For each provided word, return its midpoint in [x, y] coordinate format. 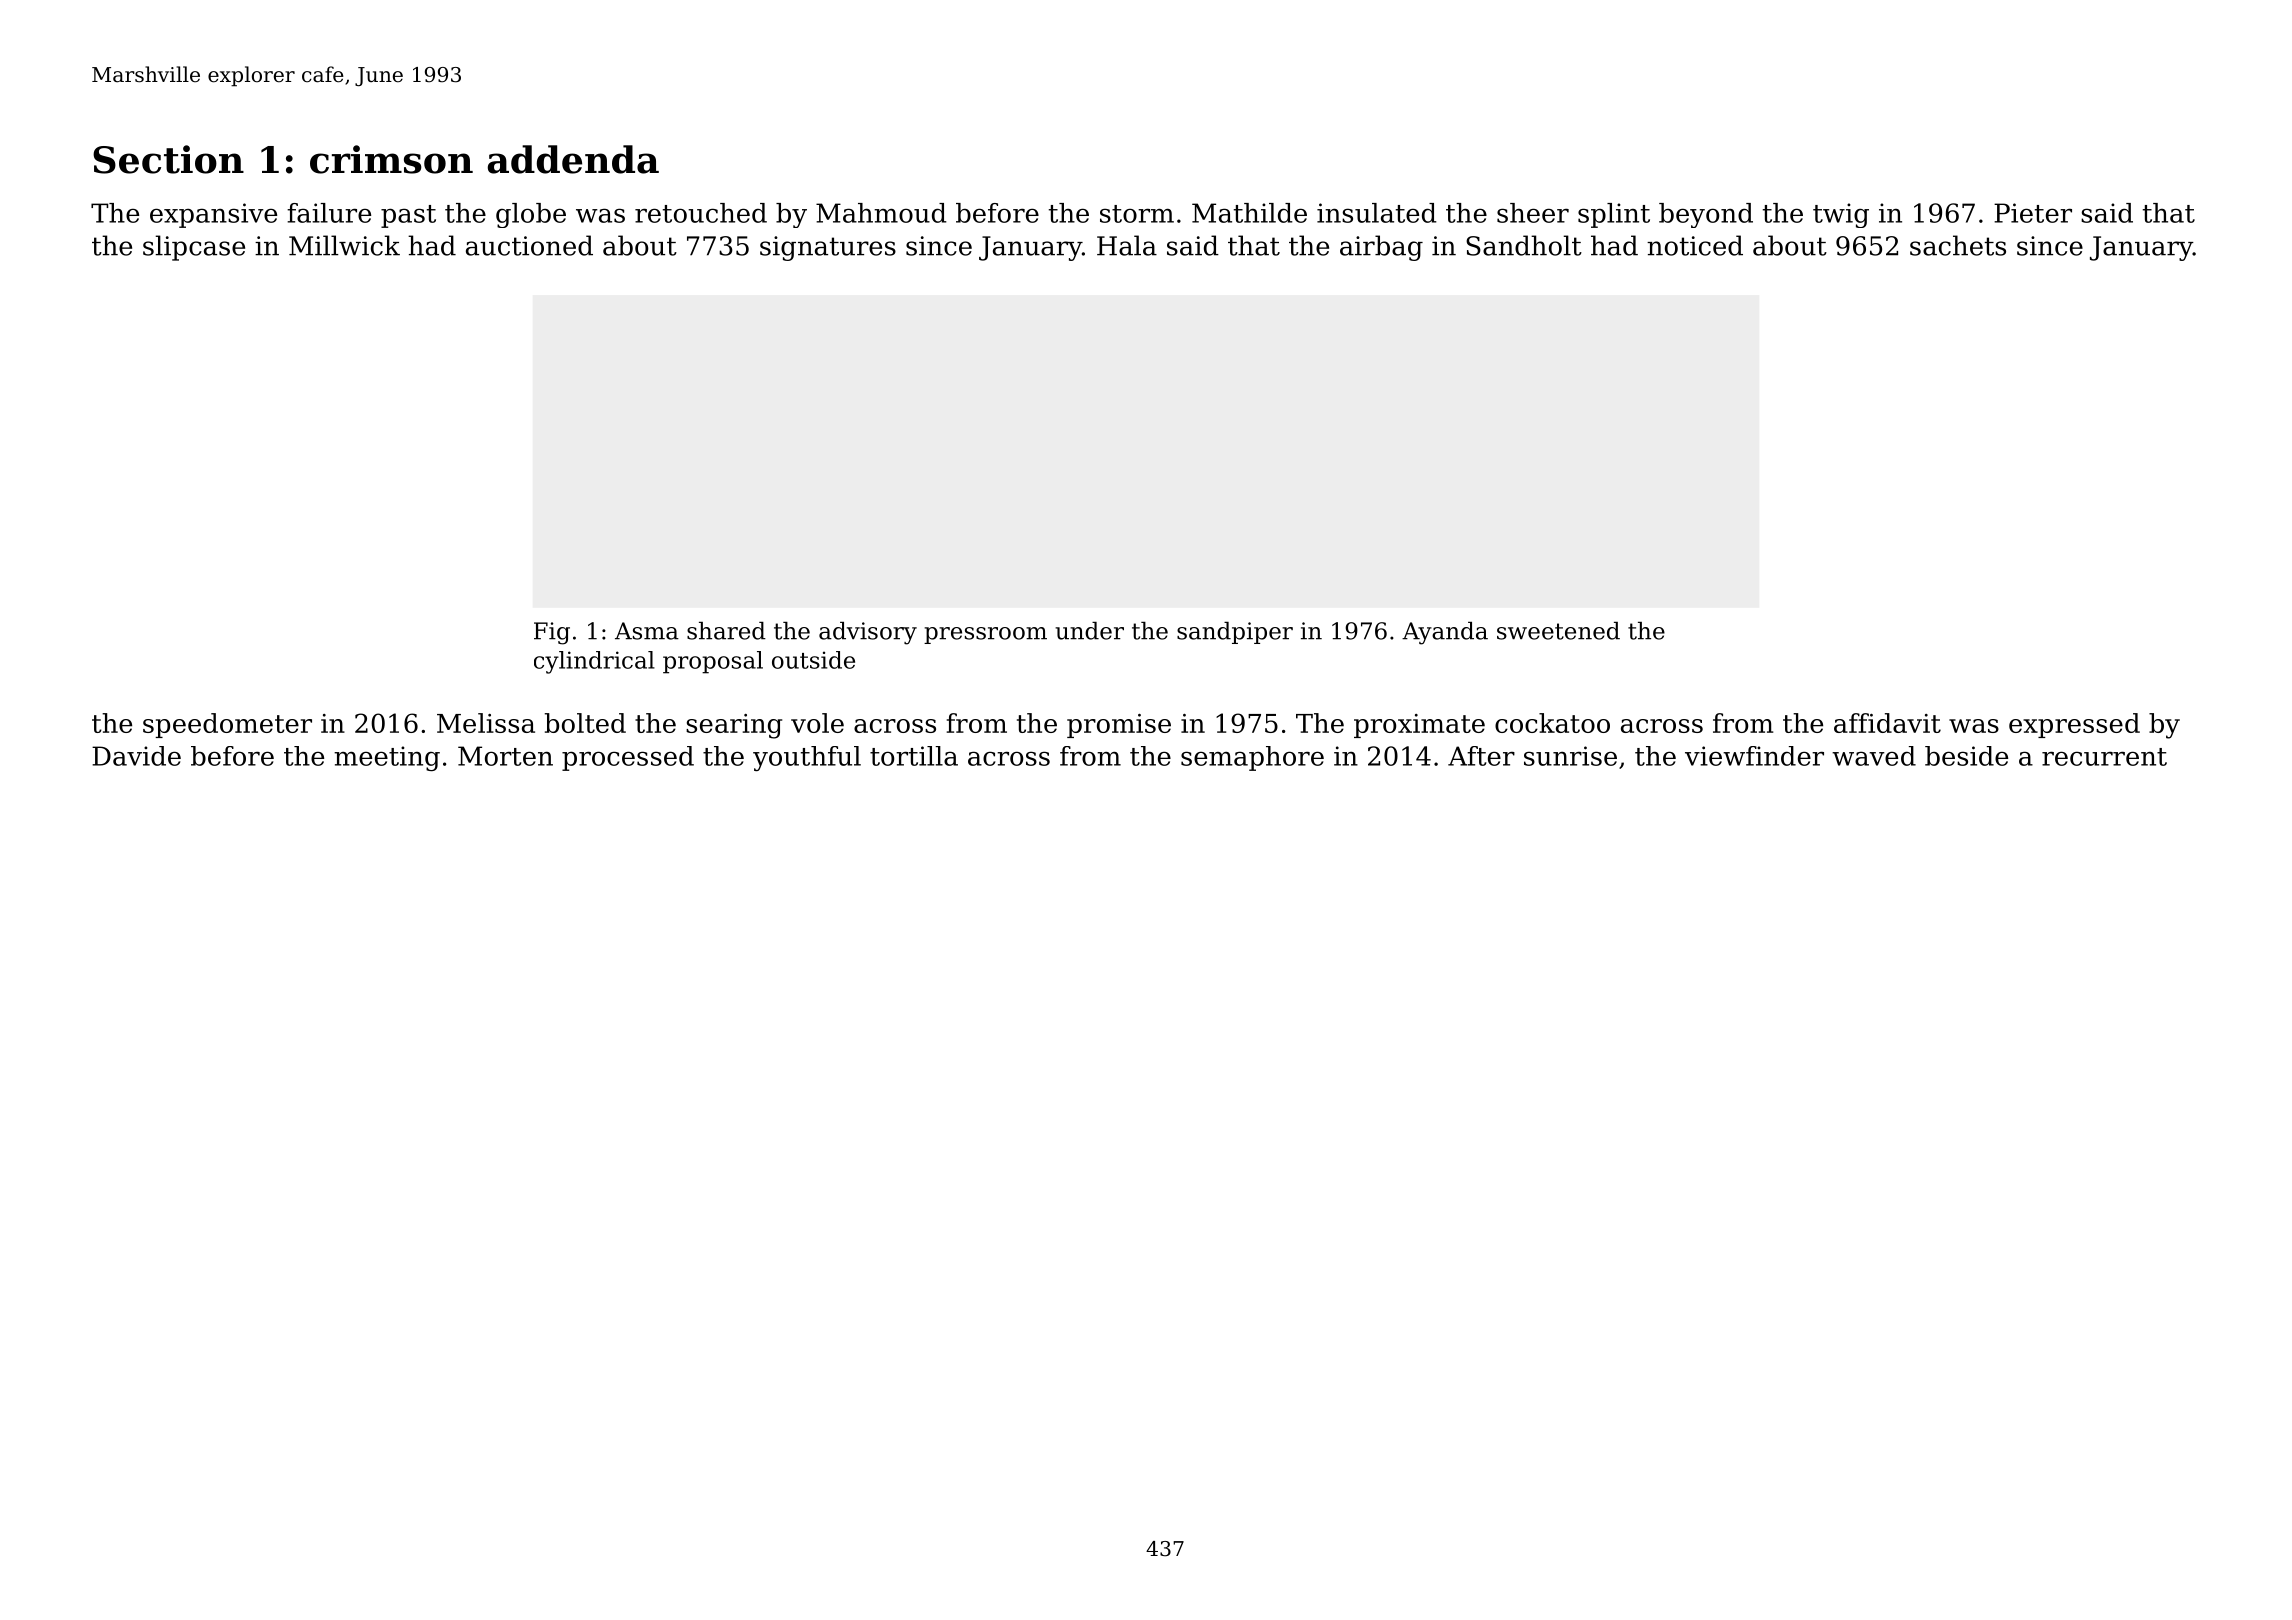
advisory [868, 633]
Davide [136, 756]
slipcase [194, 248]
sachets [1958, 245]
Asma [647, 631]
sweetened [1558, 631]
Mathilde [1249, 213]
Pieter [2033, 213]
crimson [391, 159]
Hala [1127, 245]
